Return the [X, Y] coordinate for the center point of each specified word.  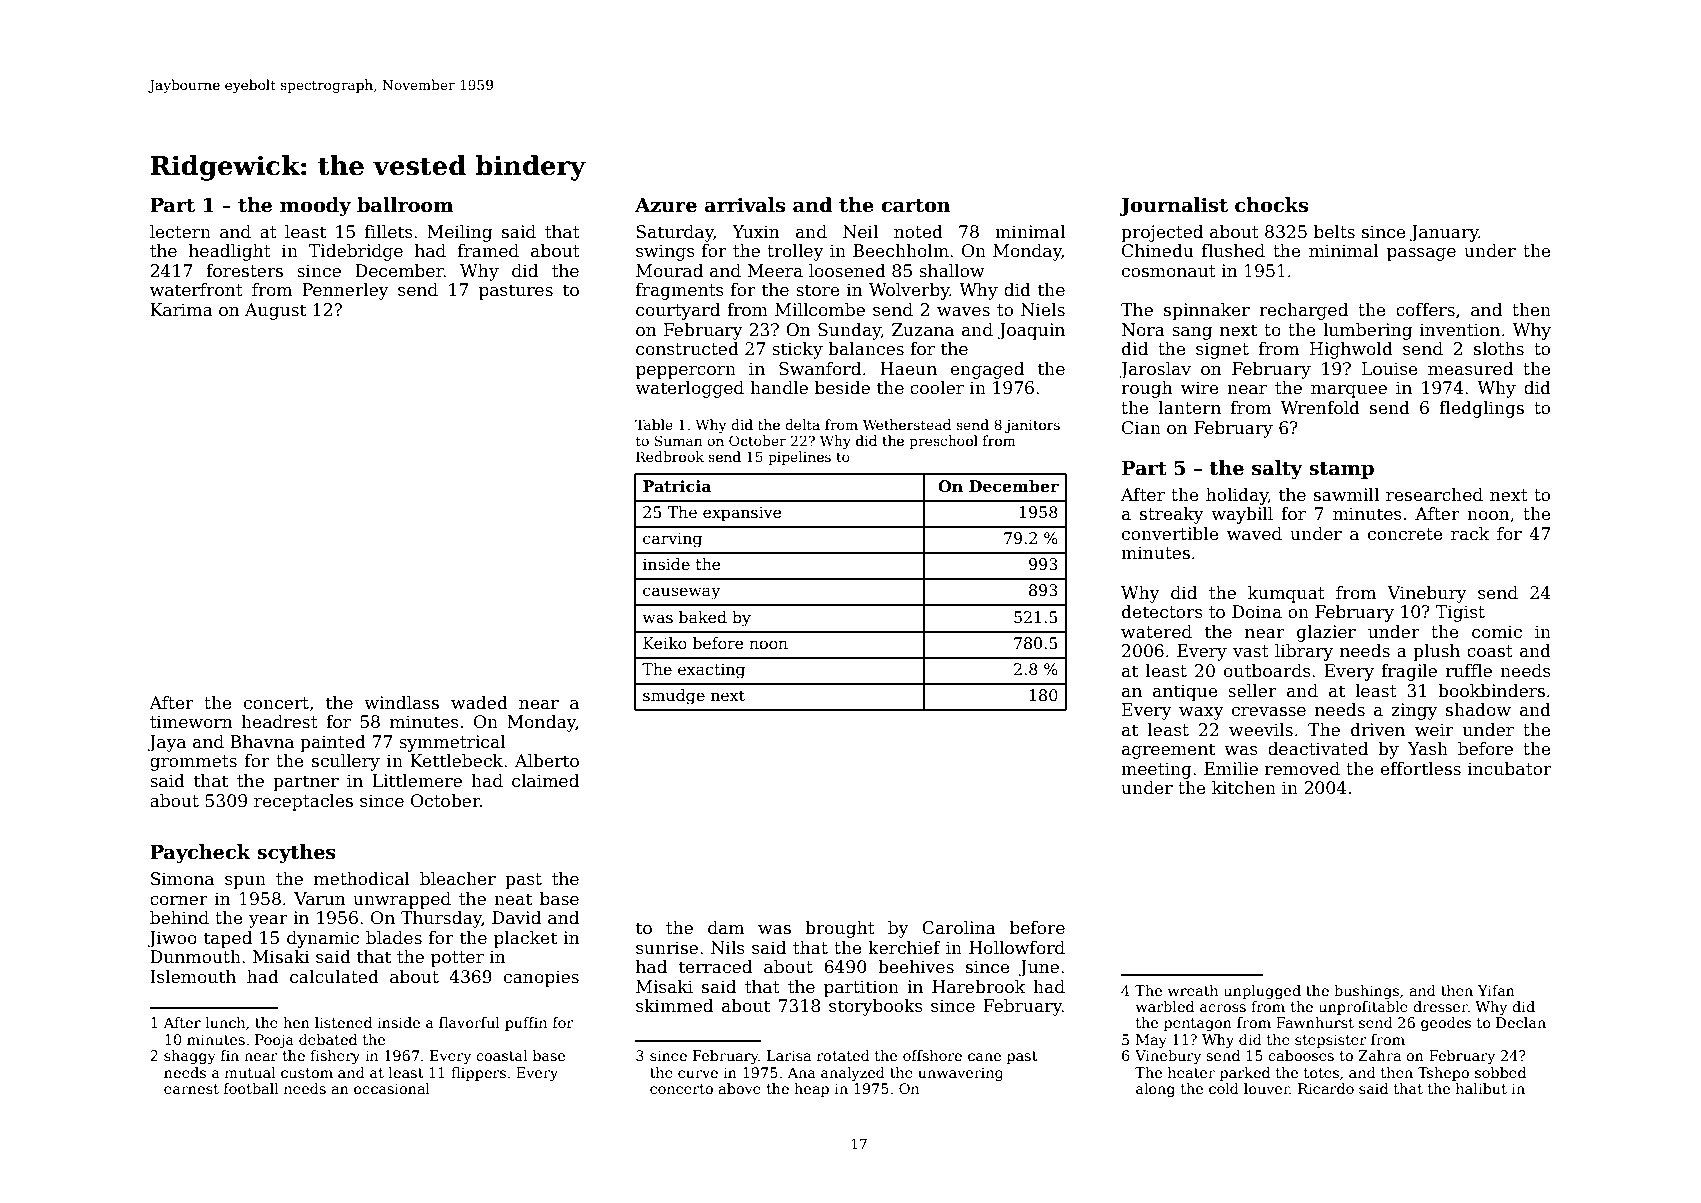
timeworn [191, 722]
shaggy [190, 1057]
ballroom [405, 205]
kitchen [1244, 788]
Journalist [1173, 206]
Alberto [547, 761]
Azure [666, 205]
